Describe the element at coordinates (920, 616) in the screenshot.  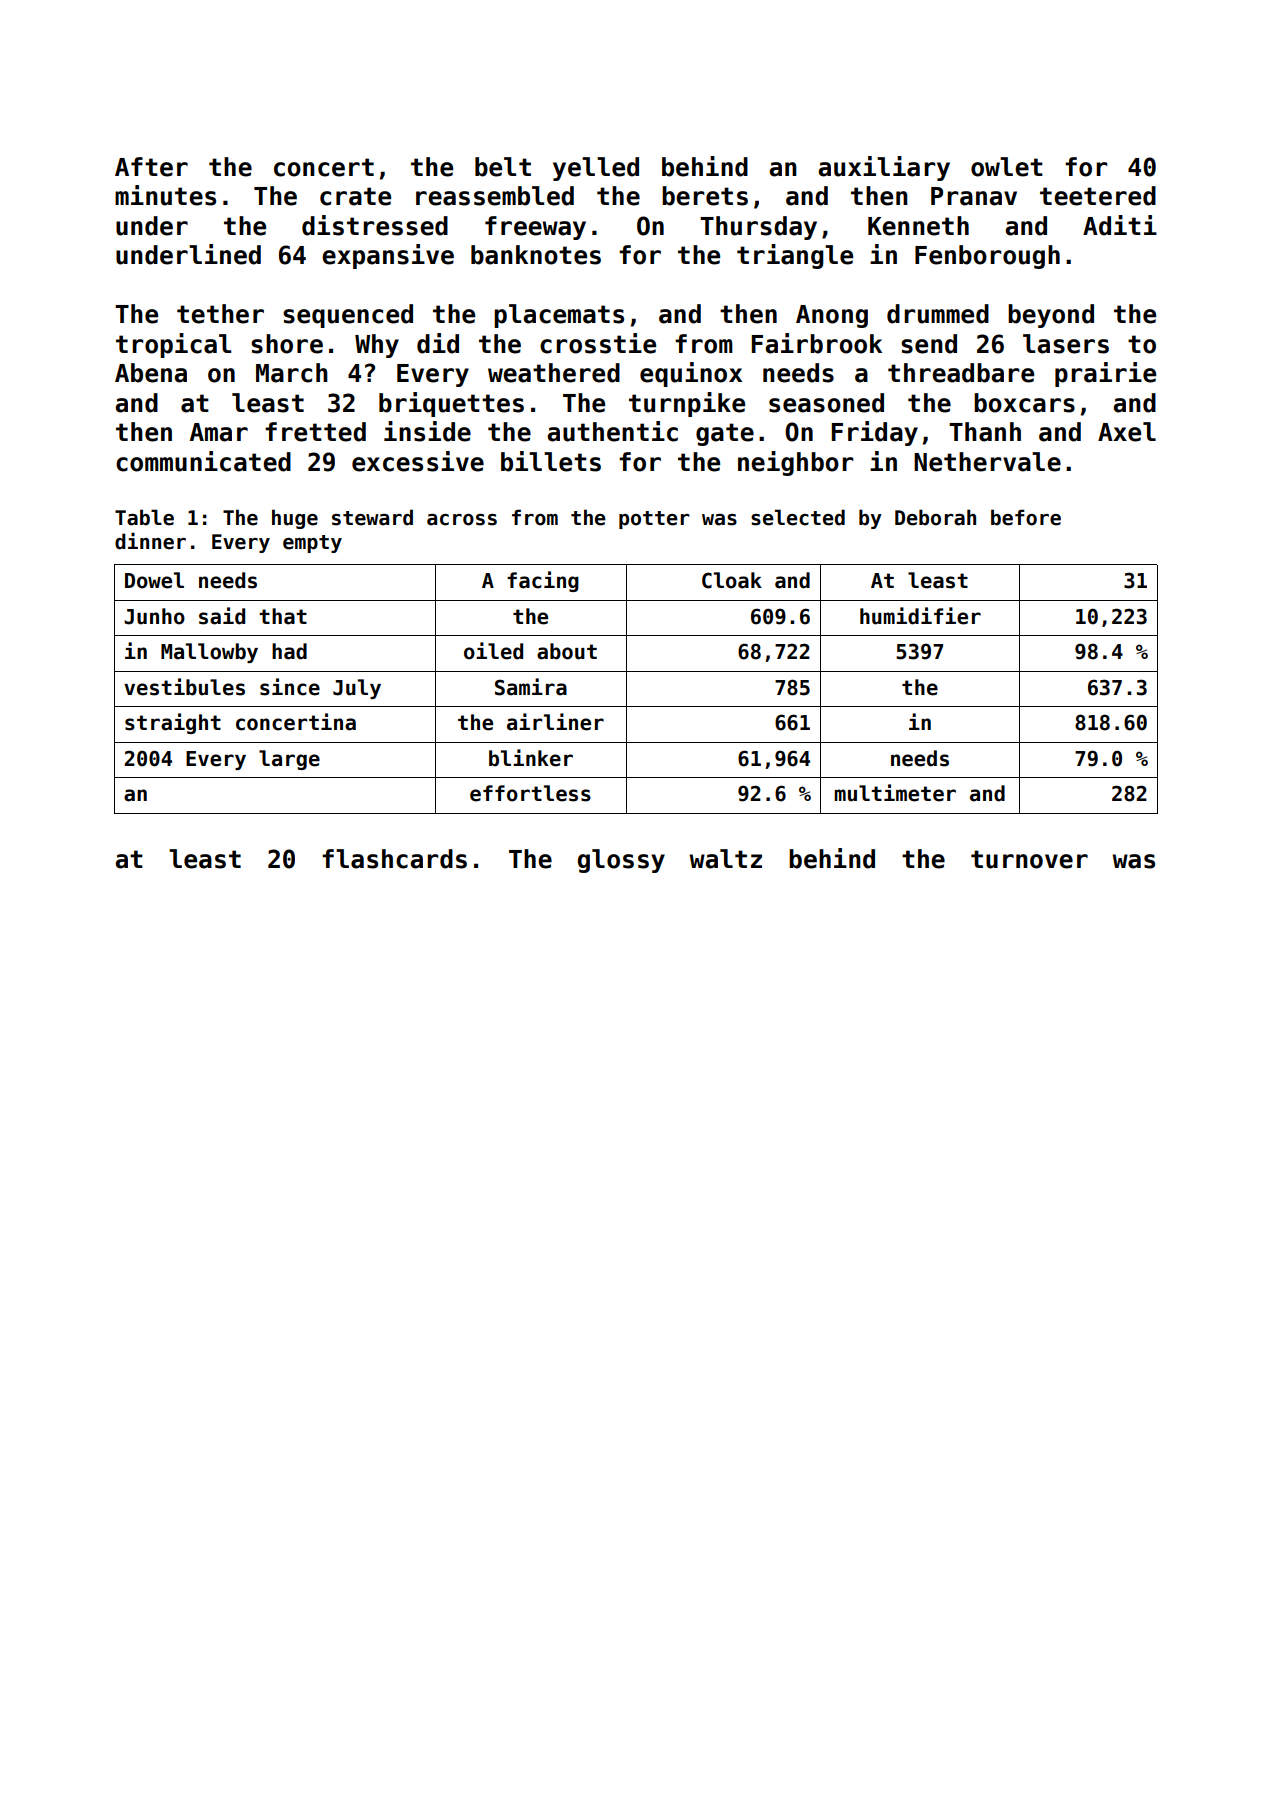
I see `humidifier` at that location.
